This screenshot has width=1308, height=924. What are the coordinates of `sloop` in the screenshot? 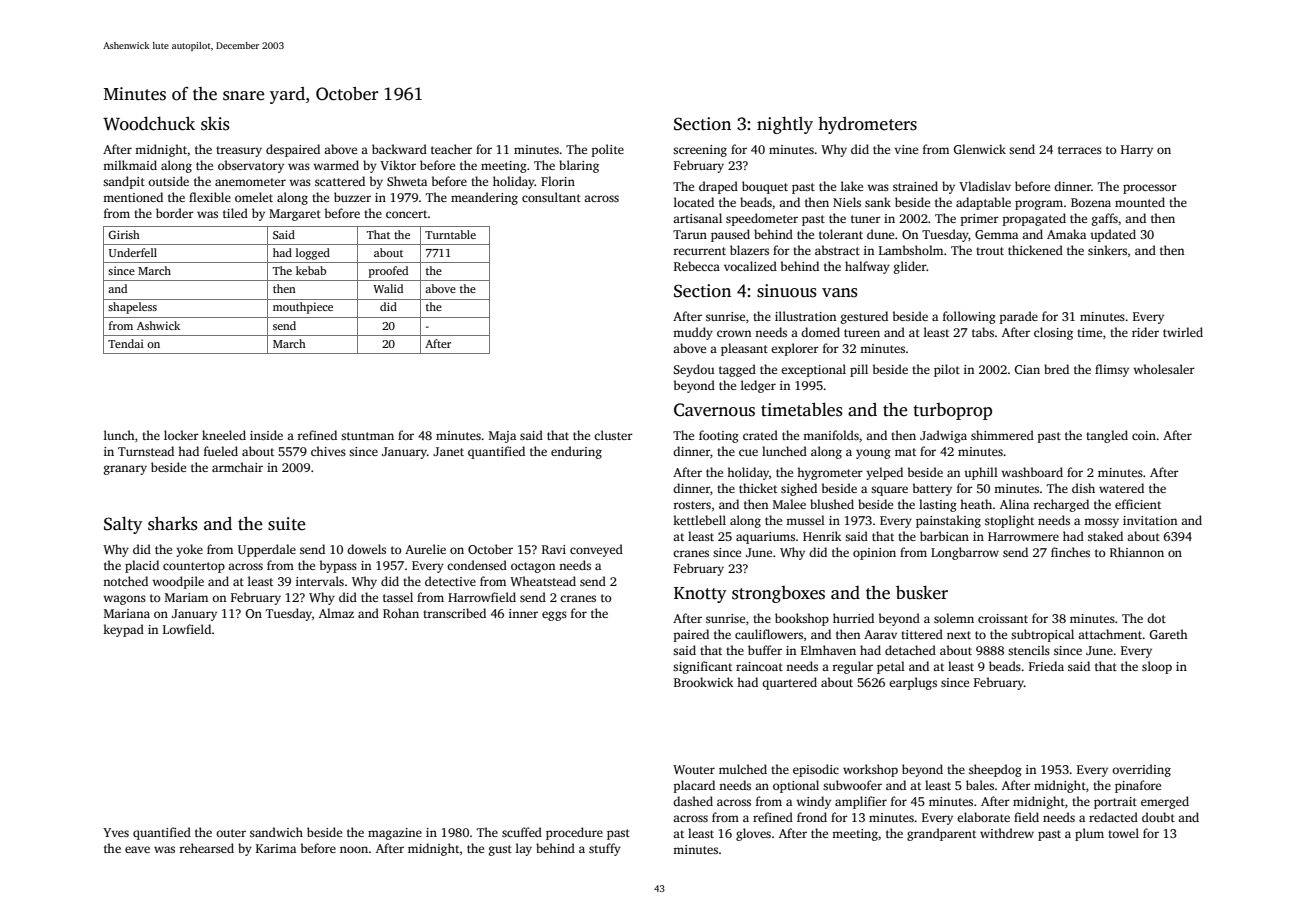 It's located at (1157, 667).
